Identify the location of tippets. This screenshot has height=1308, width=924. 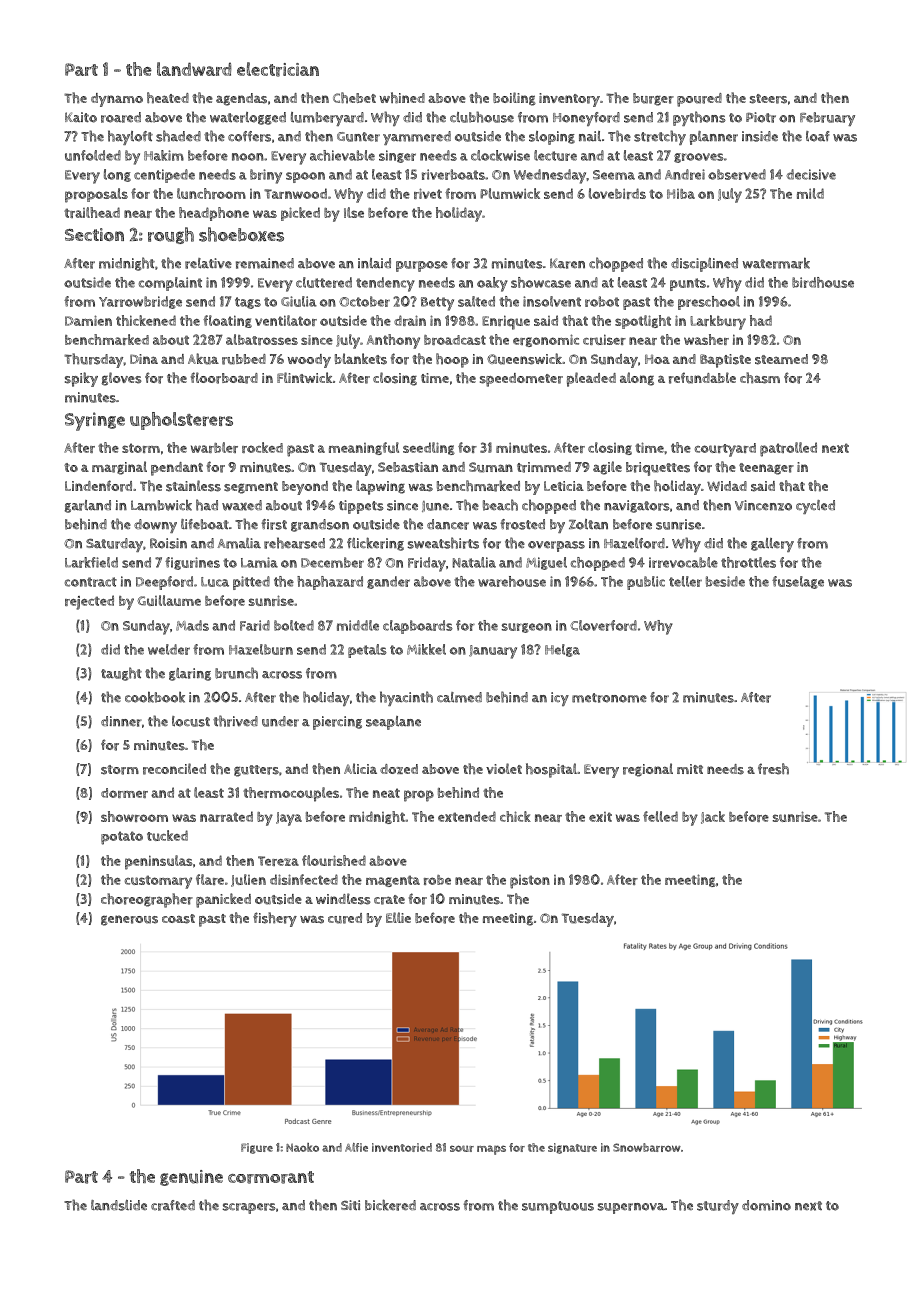
(361, 507).
